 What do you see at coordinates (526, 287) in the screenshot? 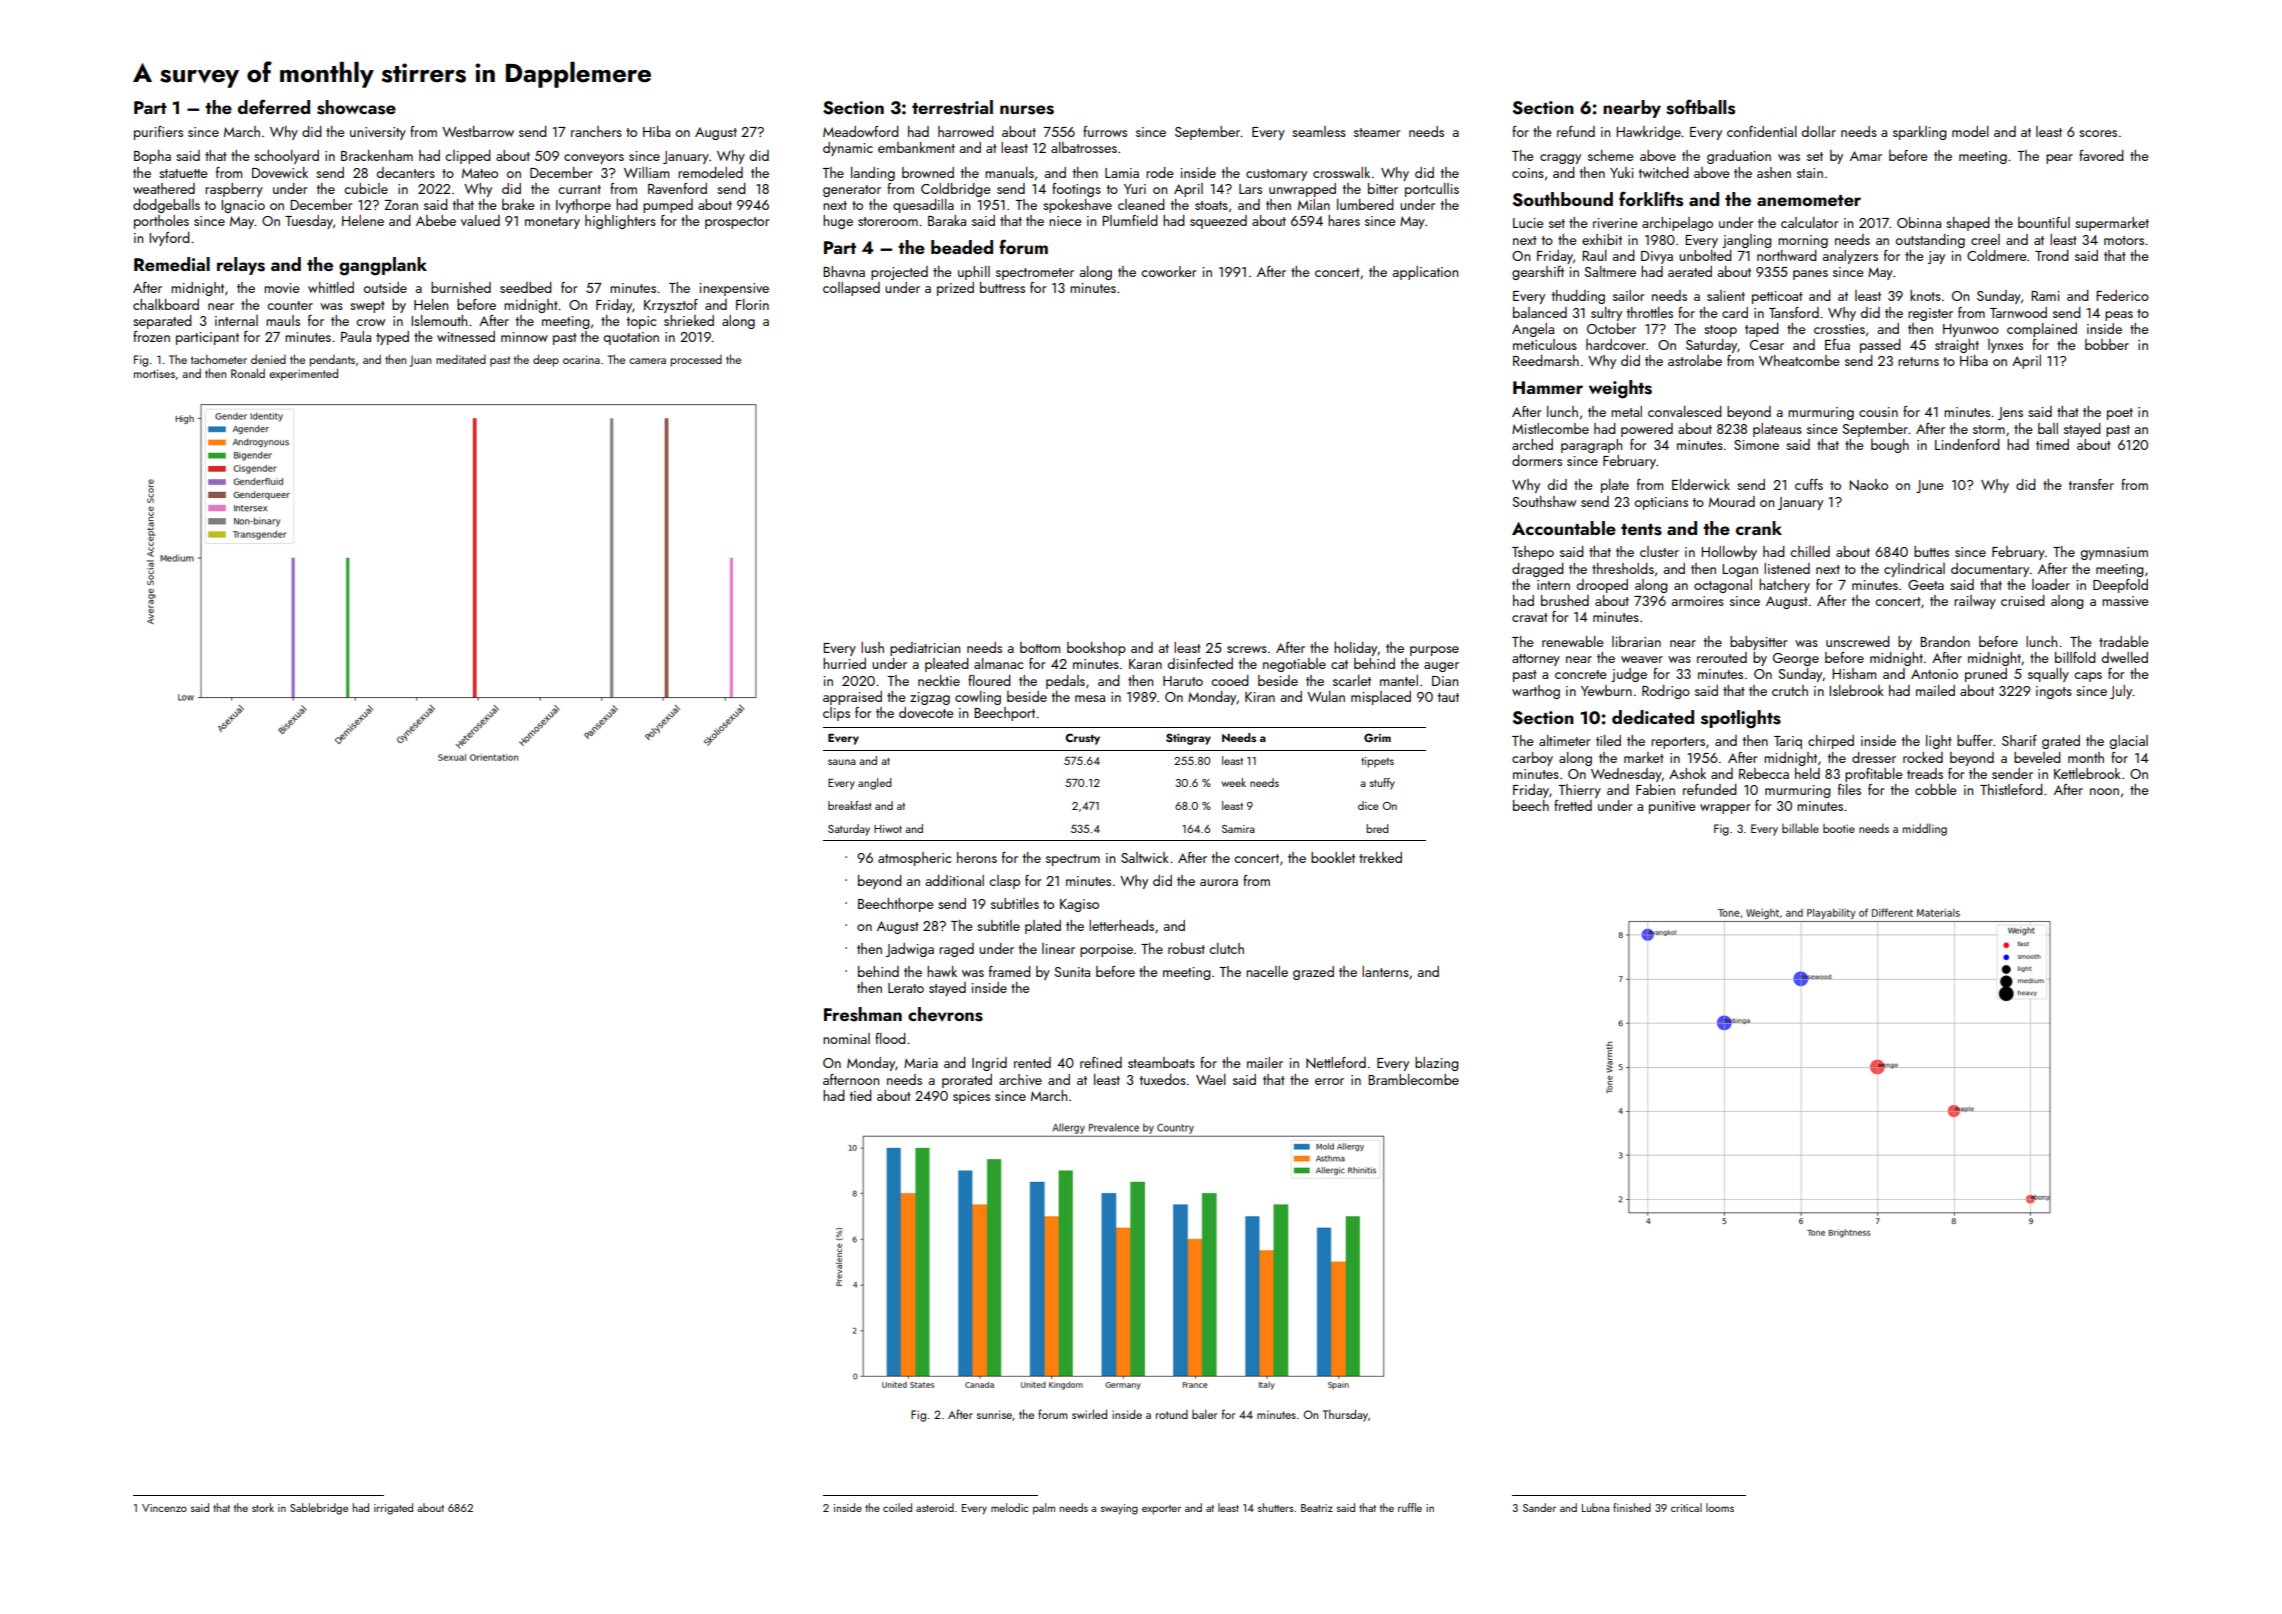
I see `seedbed` at bounding box center [526, 287].
